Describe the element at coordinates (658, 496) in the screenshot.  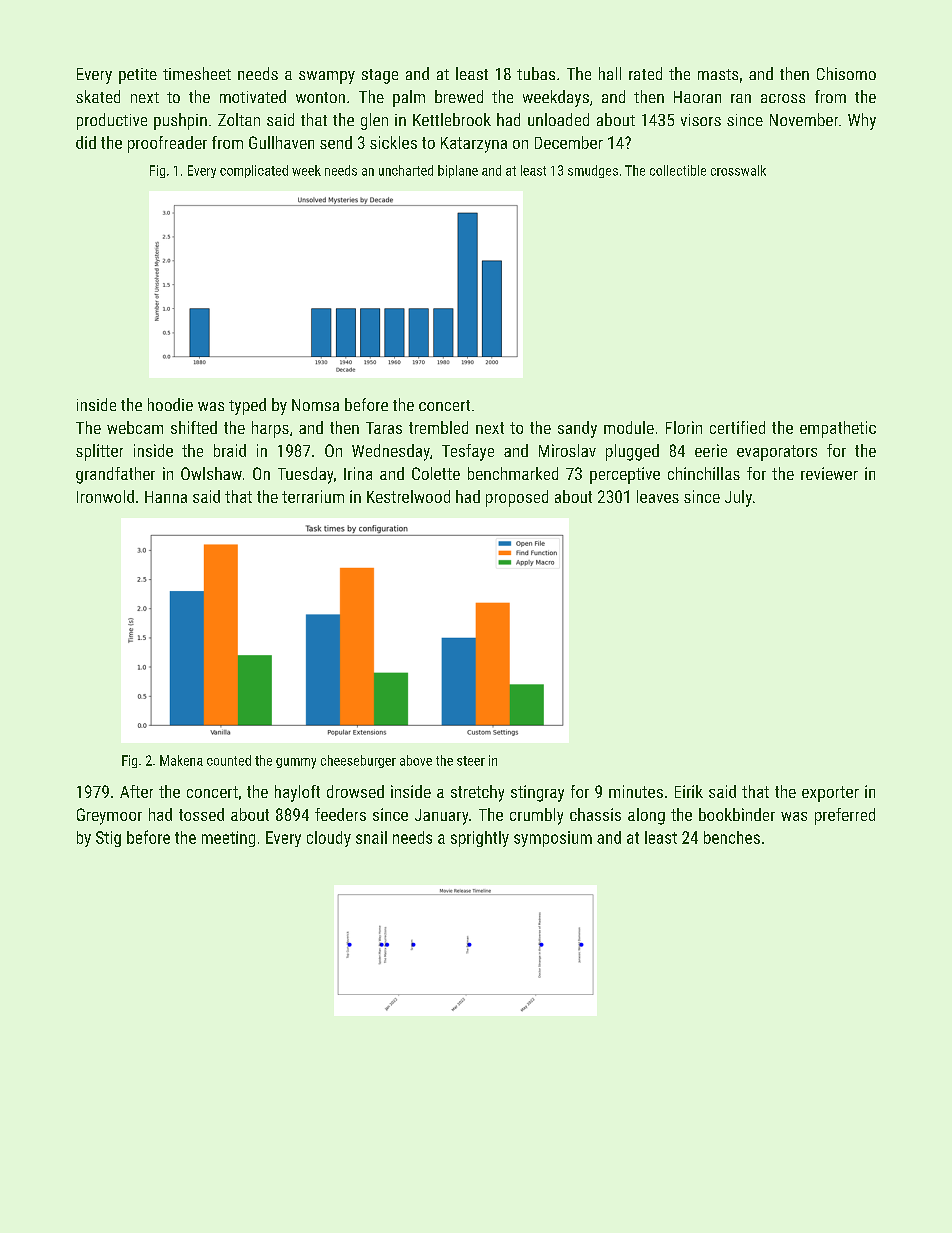
I see `leaves` at that location.
